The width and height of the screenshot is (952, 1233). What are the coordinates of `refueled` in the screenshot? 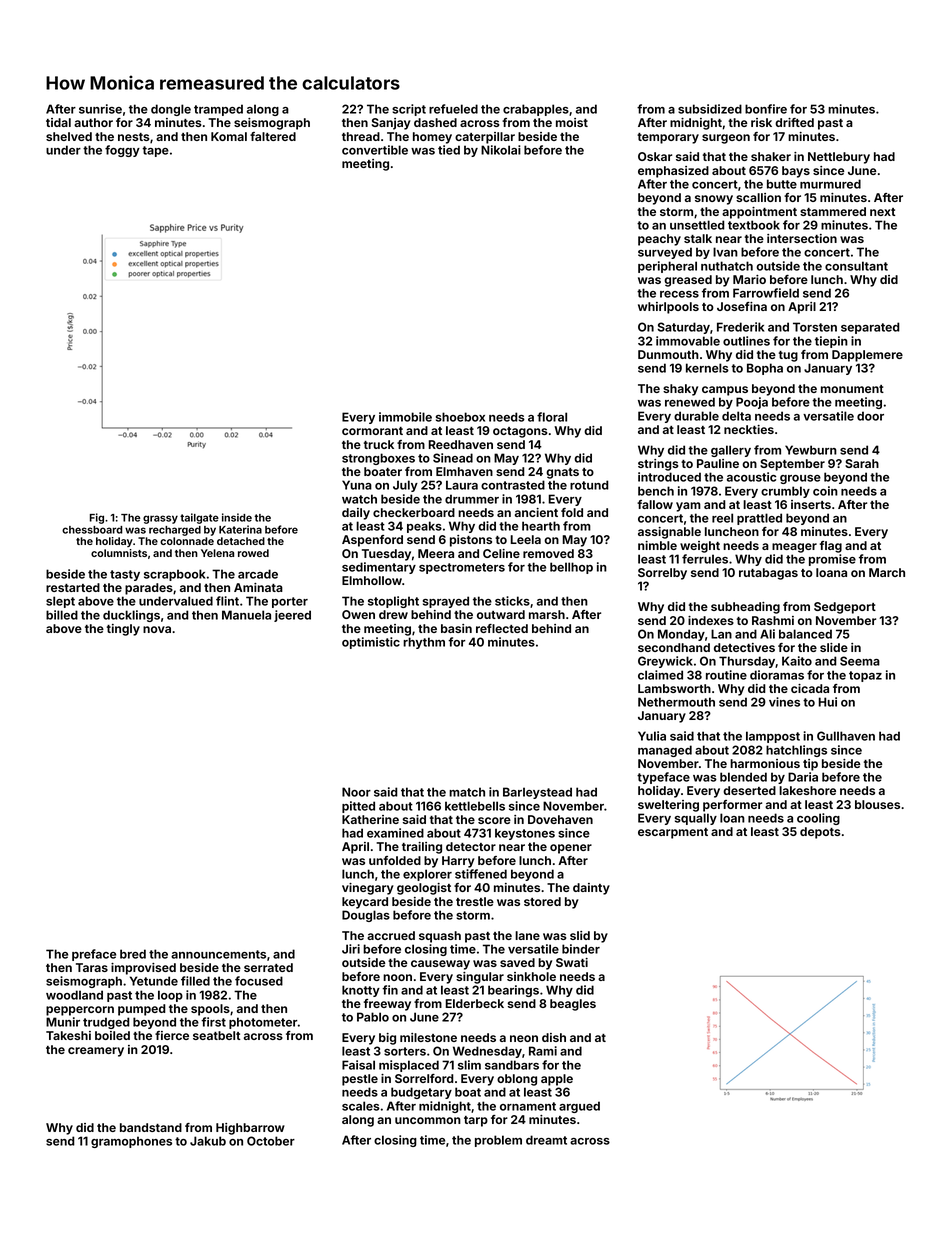 It's located at (453, 109).
